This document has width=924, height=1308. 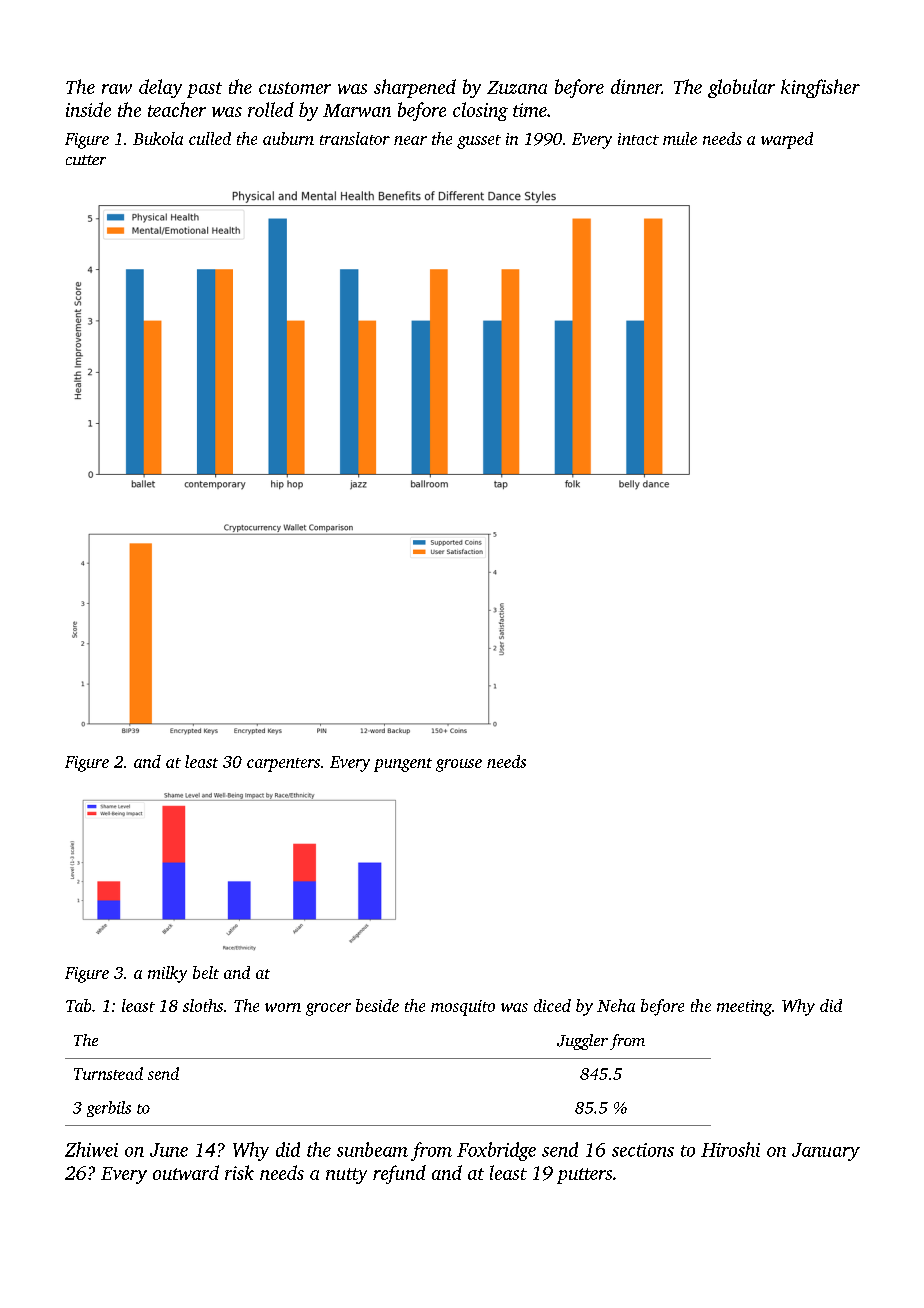 I want to click on Neha, so click(x=616, y=1005).
